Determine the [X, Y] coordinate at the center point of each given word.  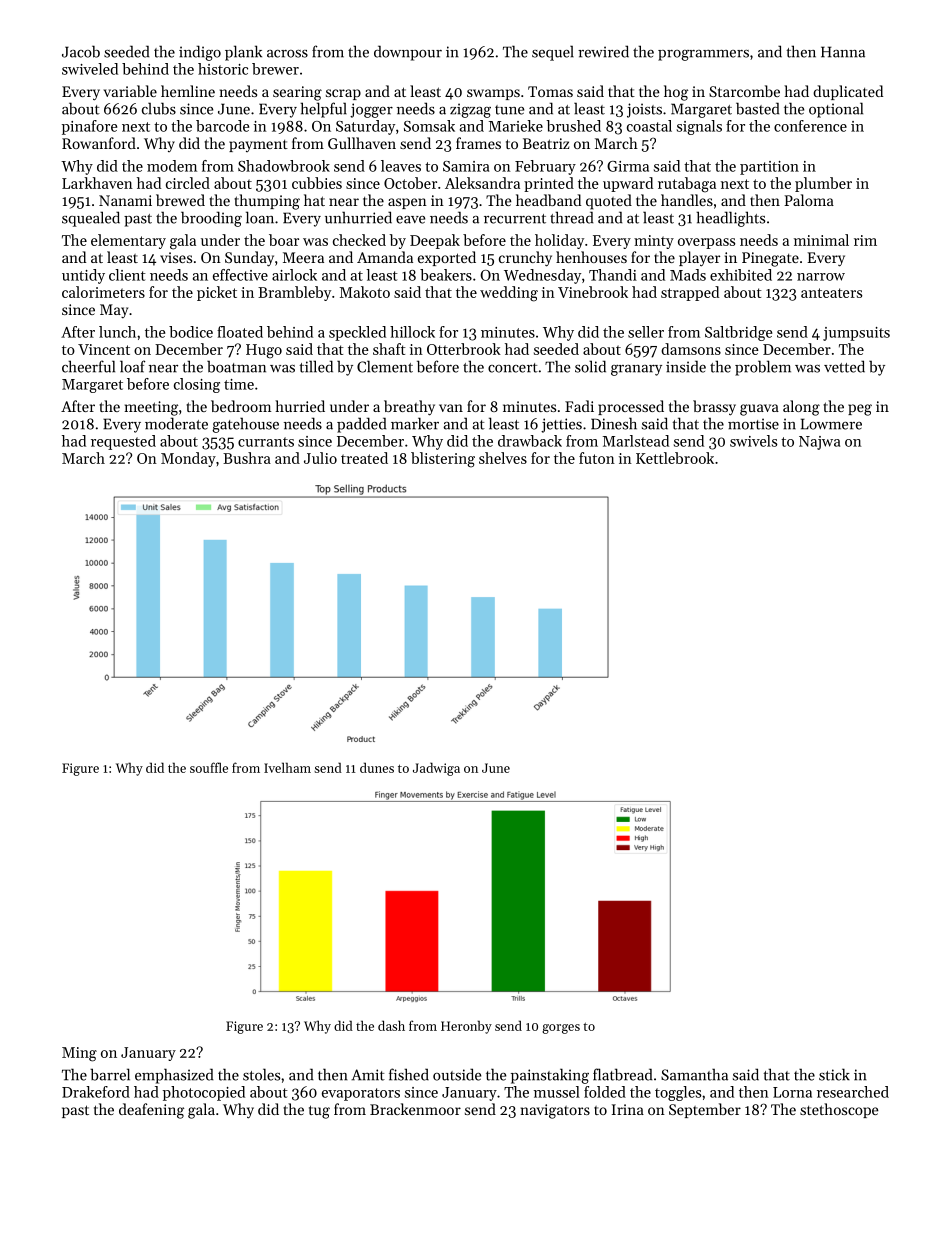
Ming [79, 1054]
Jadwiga [436, 769]
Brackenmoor [415, 1109]
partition [769, 168]
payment [258, 146]
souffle [209, 767]
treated [364, 458]
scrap [343, 94]
